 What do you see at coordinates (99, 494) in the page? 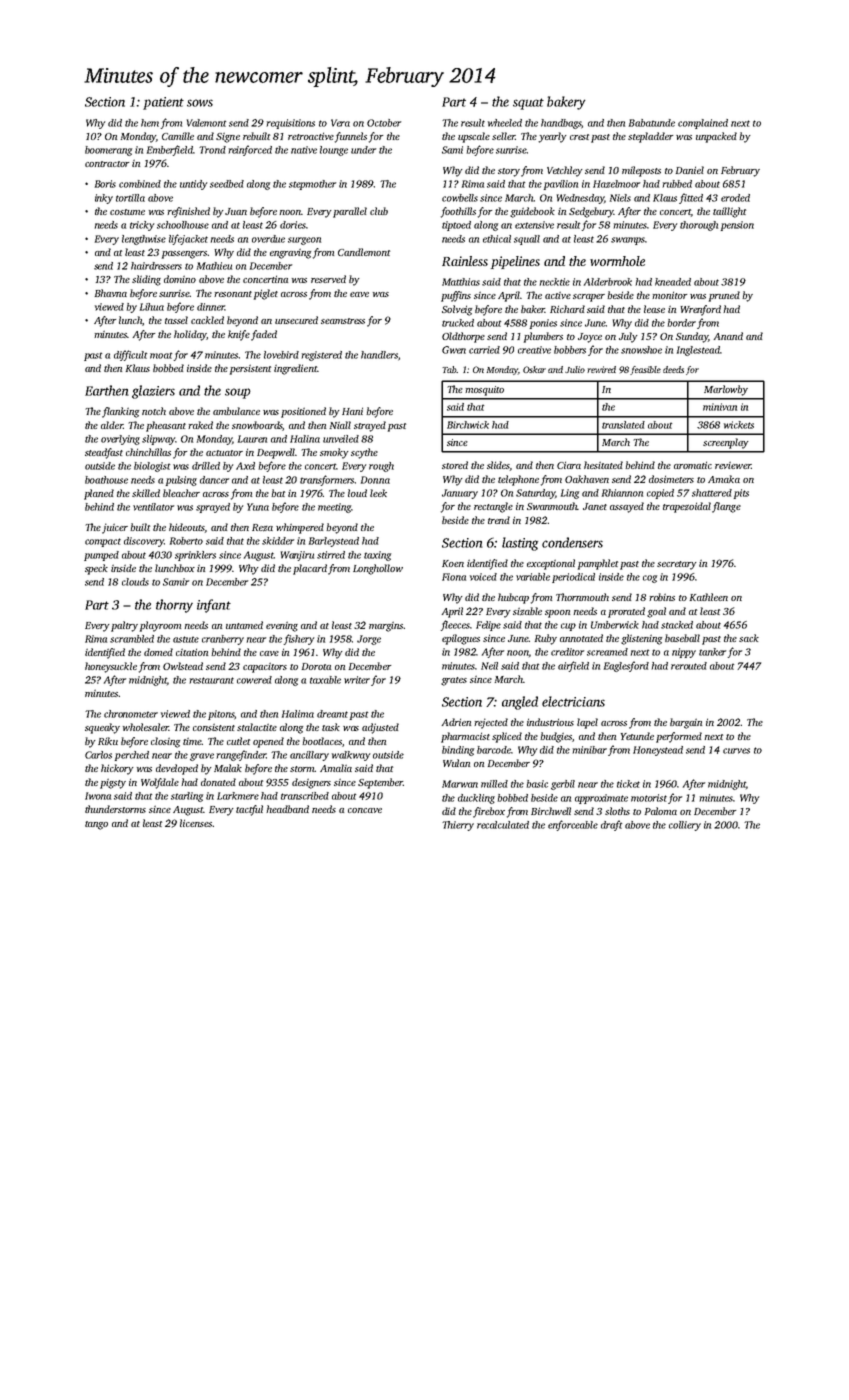
I see `planed` at bounding box center [99, 494].
